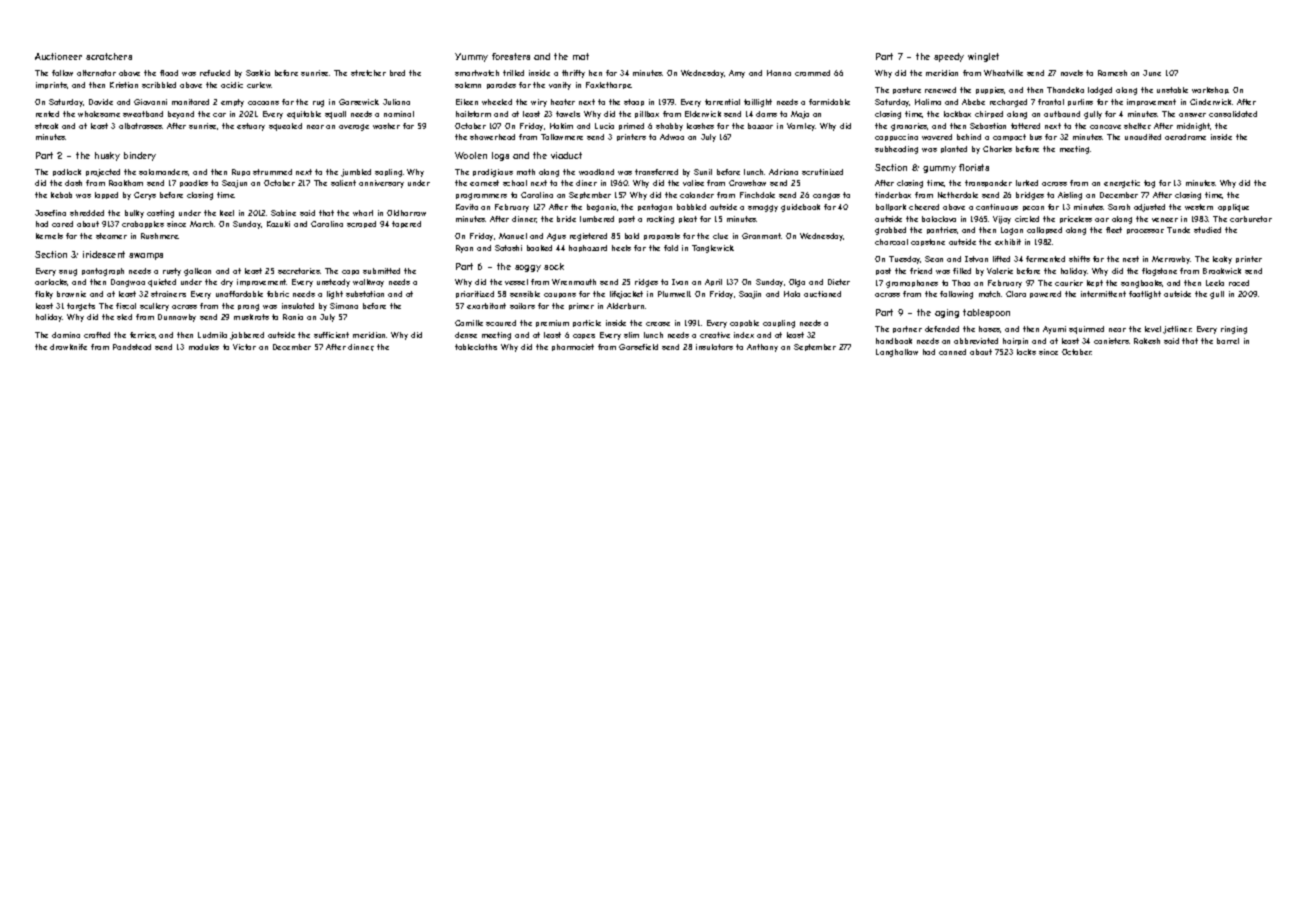 The height and width of the screenshot is (924, 1308). What do you see at coordinates (471, 57) in the screenshot?
I see `Yummy` at bounding box center [471, 57].
